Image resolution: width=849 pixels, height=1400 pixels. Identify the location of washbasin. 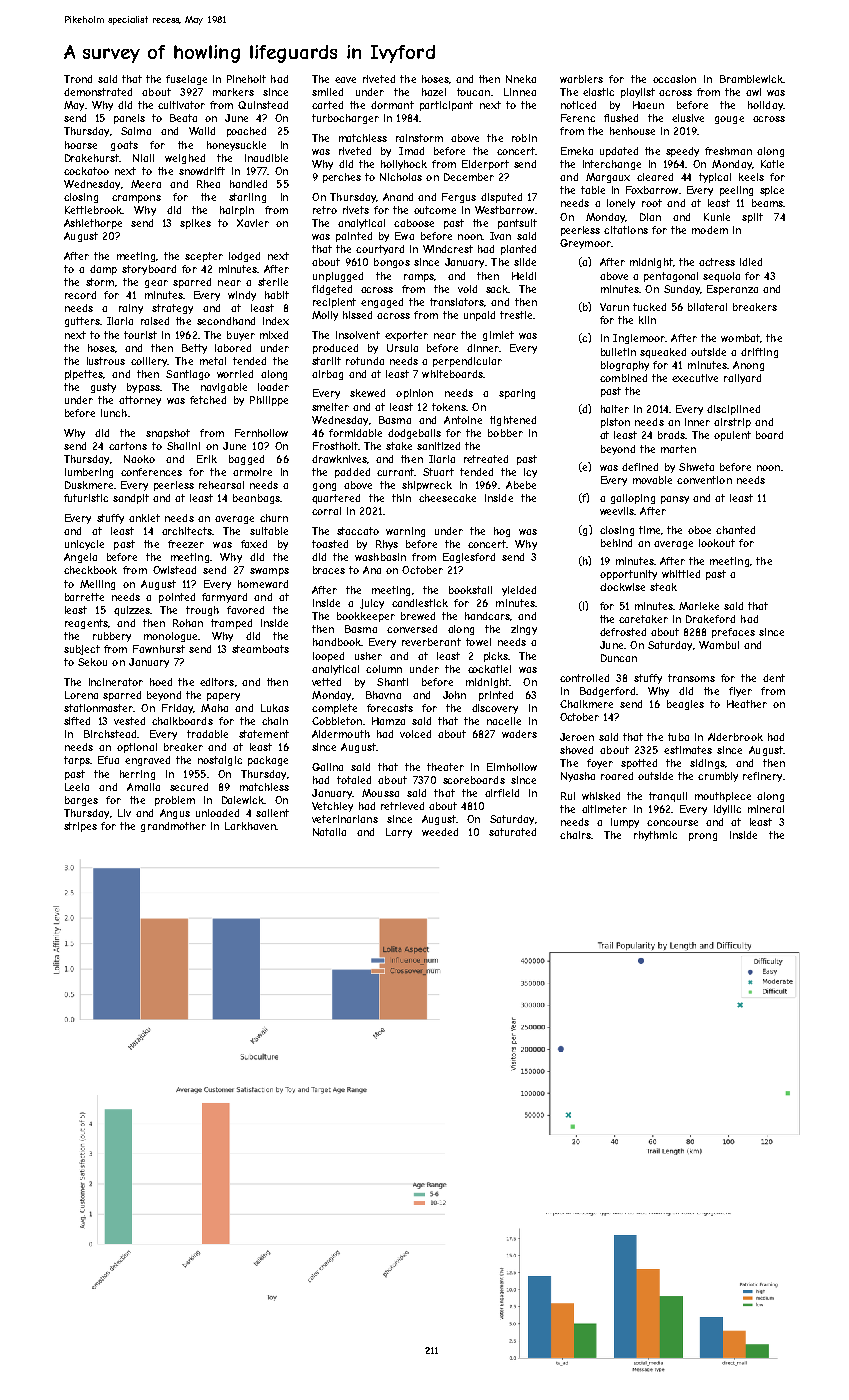
(380, 557).
